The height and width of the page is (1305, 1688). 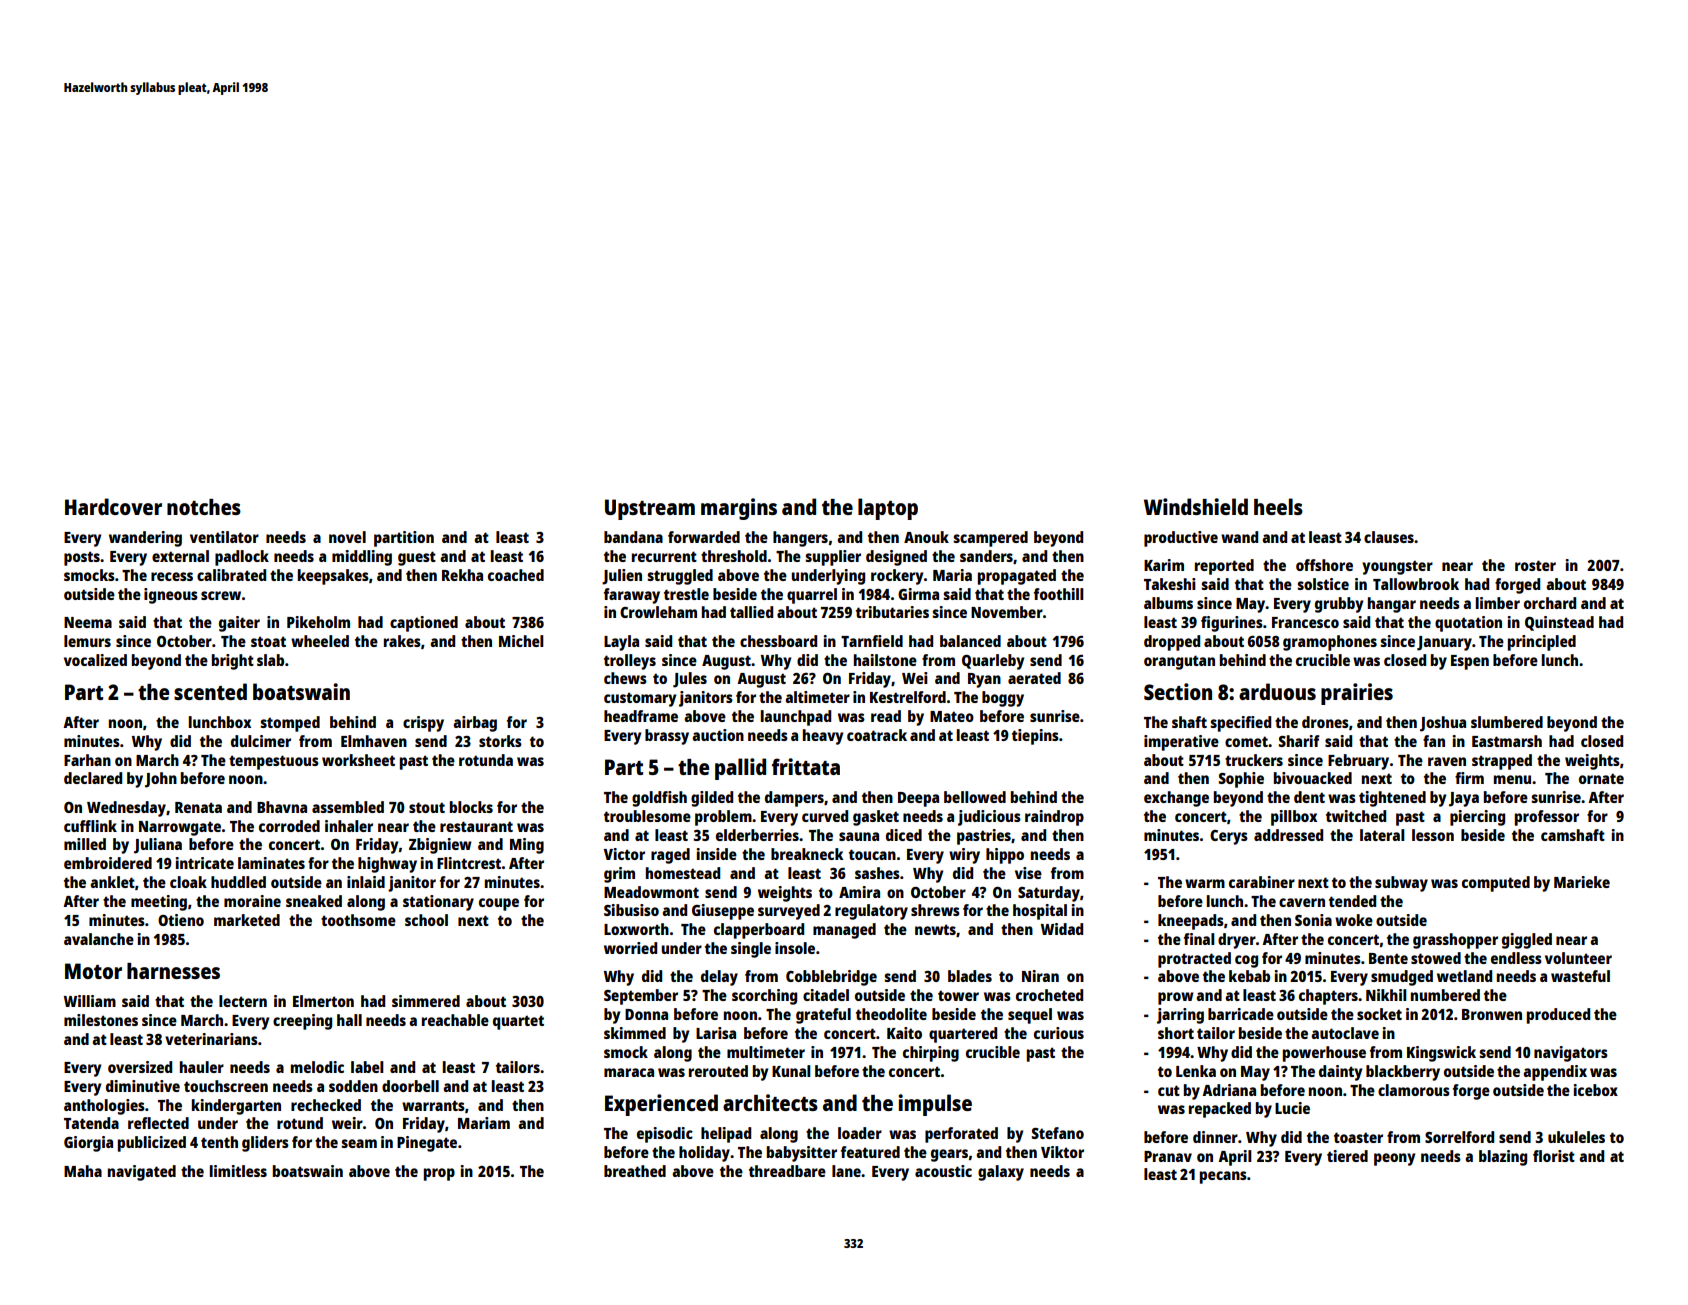 I want to click on Windshield, so click(x=1196, y=506).
